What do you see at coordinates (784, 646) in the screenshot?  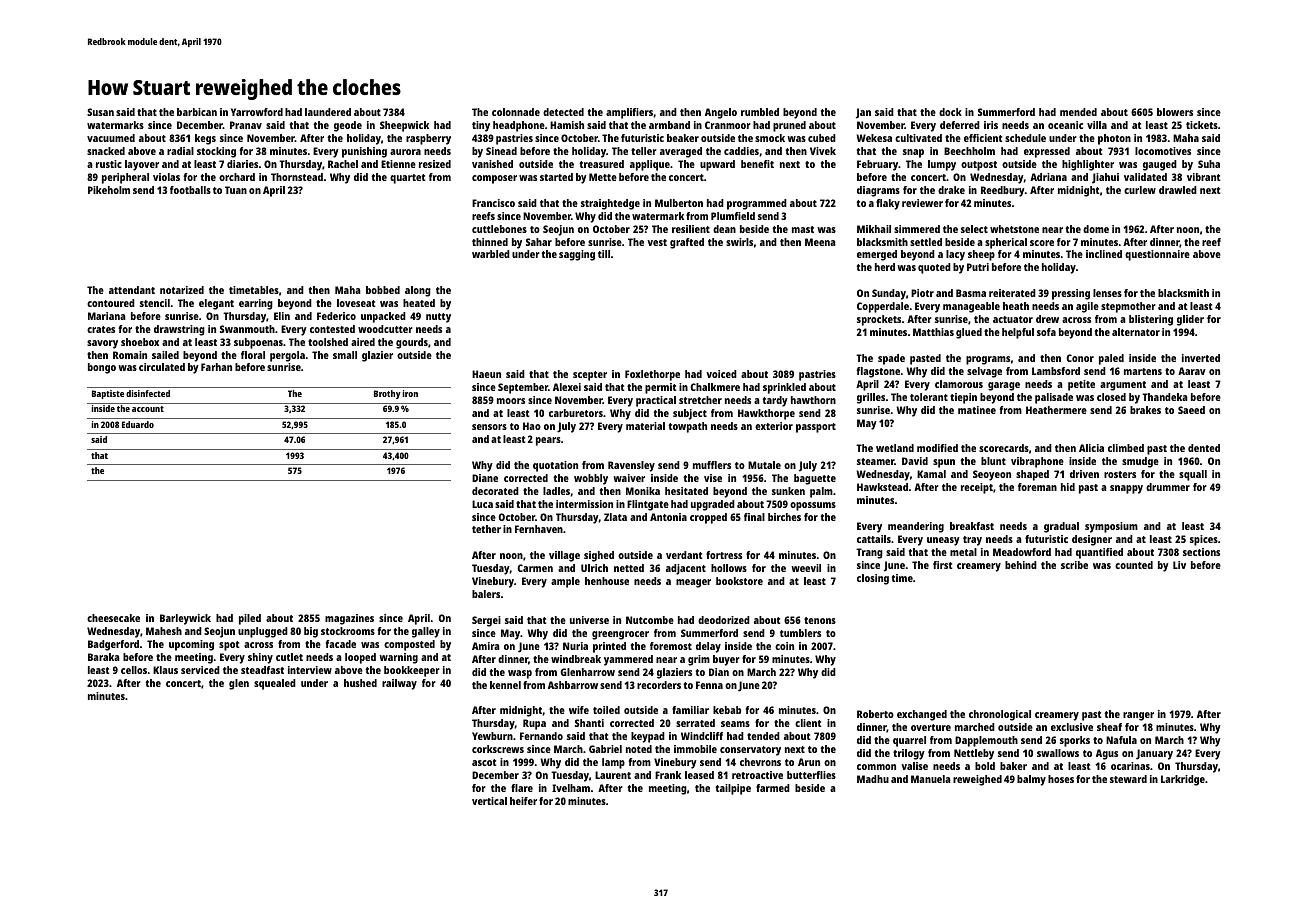 I see `coin` at bounding box center [784, 646].
